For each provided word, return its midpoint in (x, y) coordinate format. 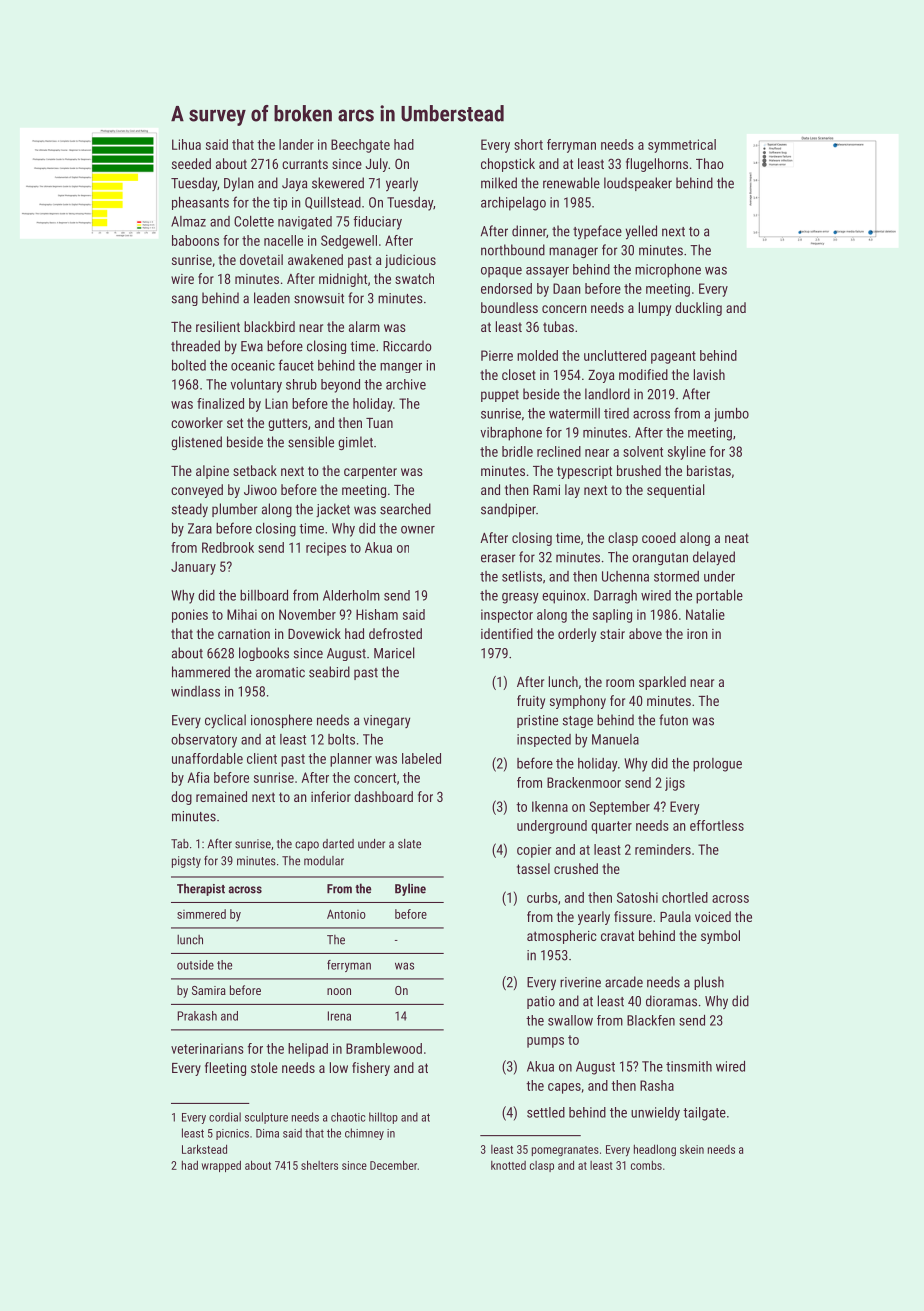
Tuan (379, 422)
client (262, 758)
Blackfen (651, 1020)
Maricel (394, 653)
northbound (513, 250)
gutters (288, 424)
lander (296, 144)
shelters (319, 1165)
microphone (668, 271)
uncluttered (615, 355)
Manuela (615, 739)
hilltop (383, 1118)
